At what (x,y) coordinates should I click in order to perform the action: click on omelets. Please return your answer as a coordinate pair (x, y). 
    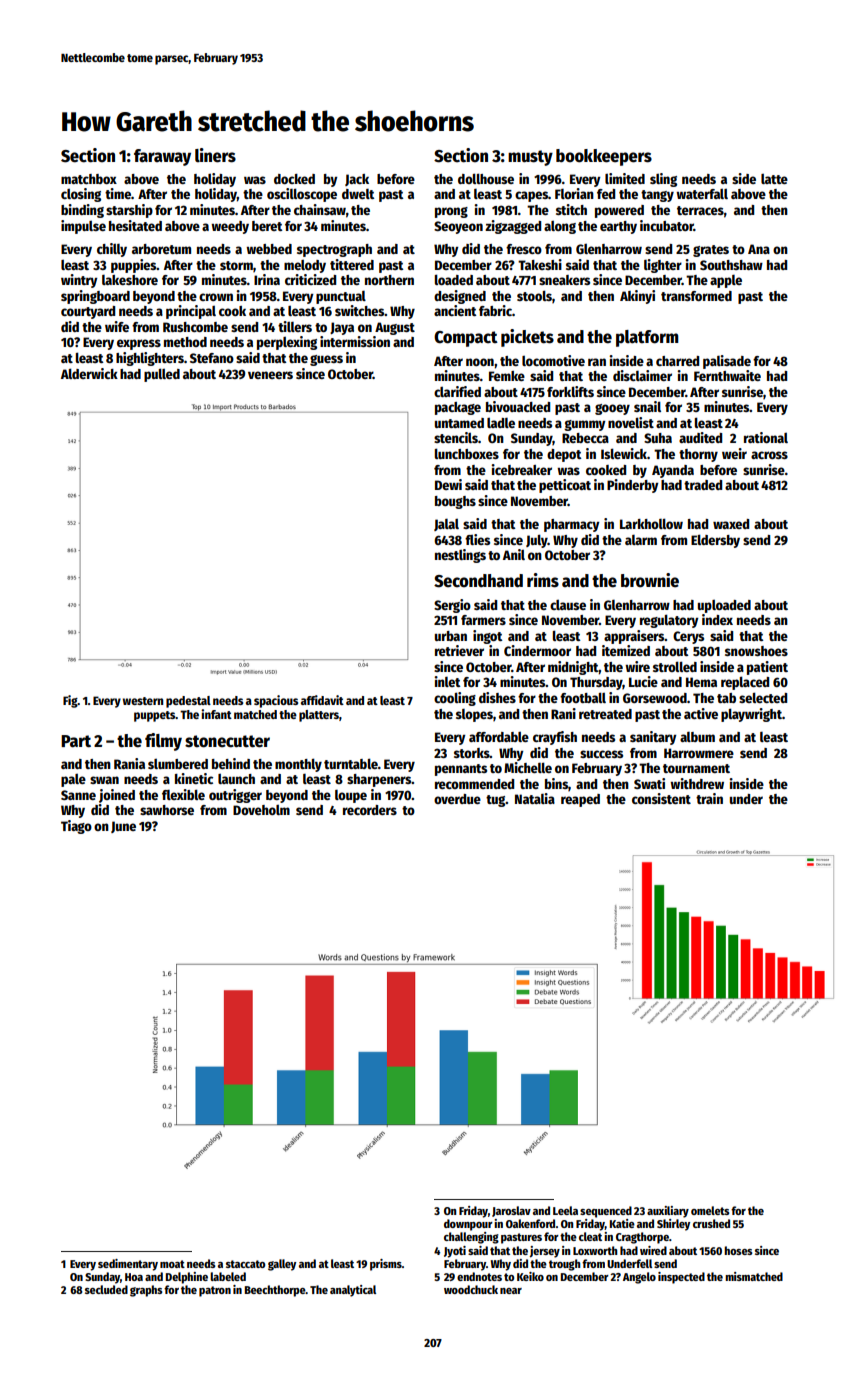
    Looking at the image, I should click on (710, 1210).
